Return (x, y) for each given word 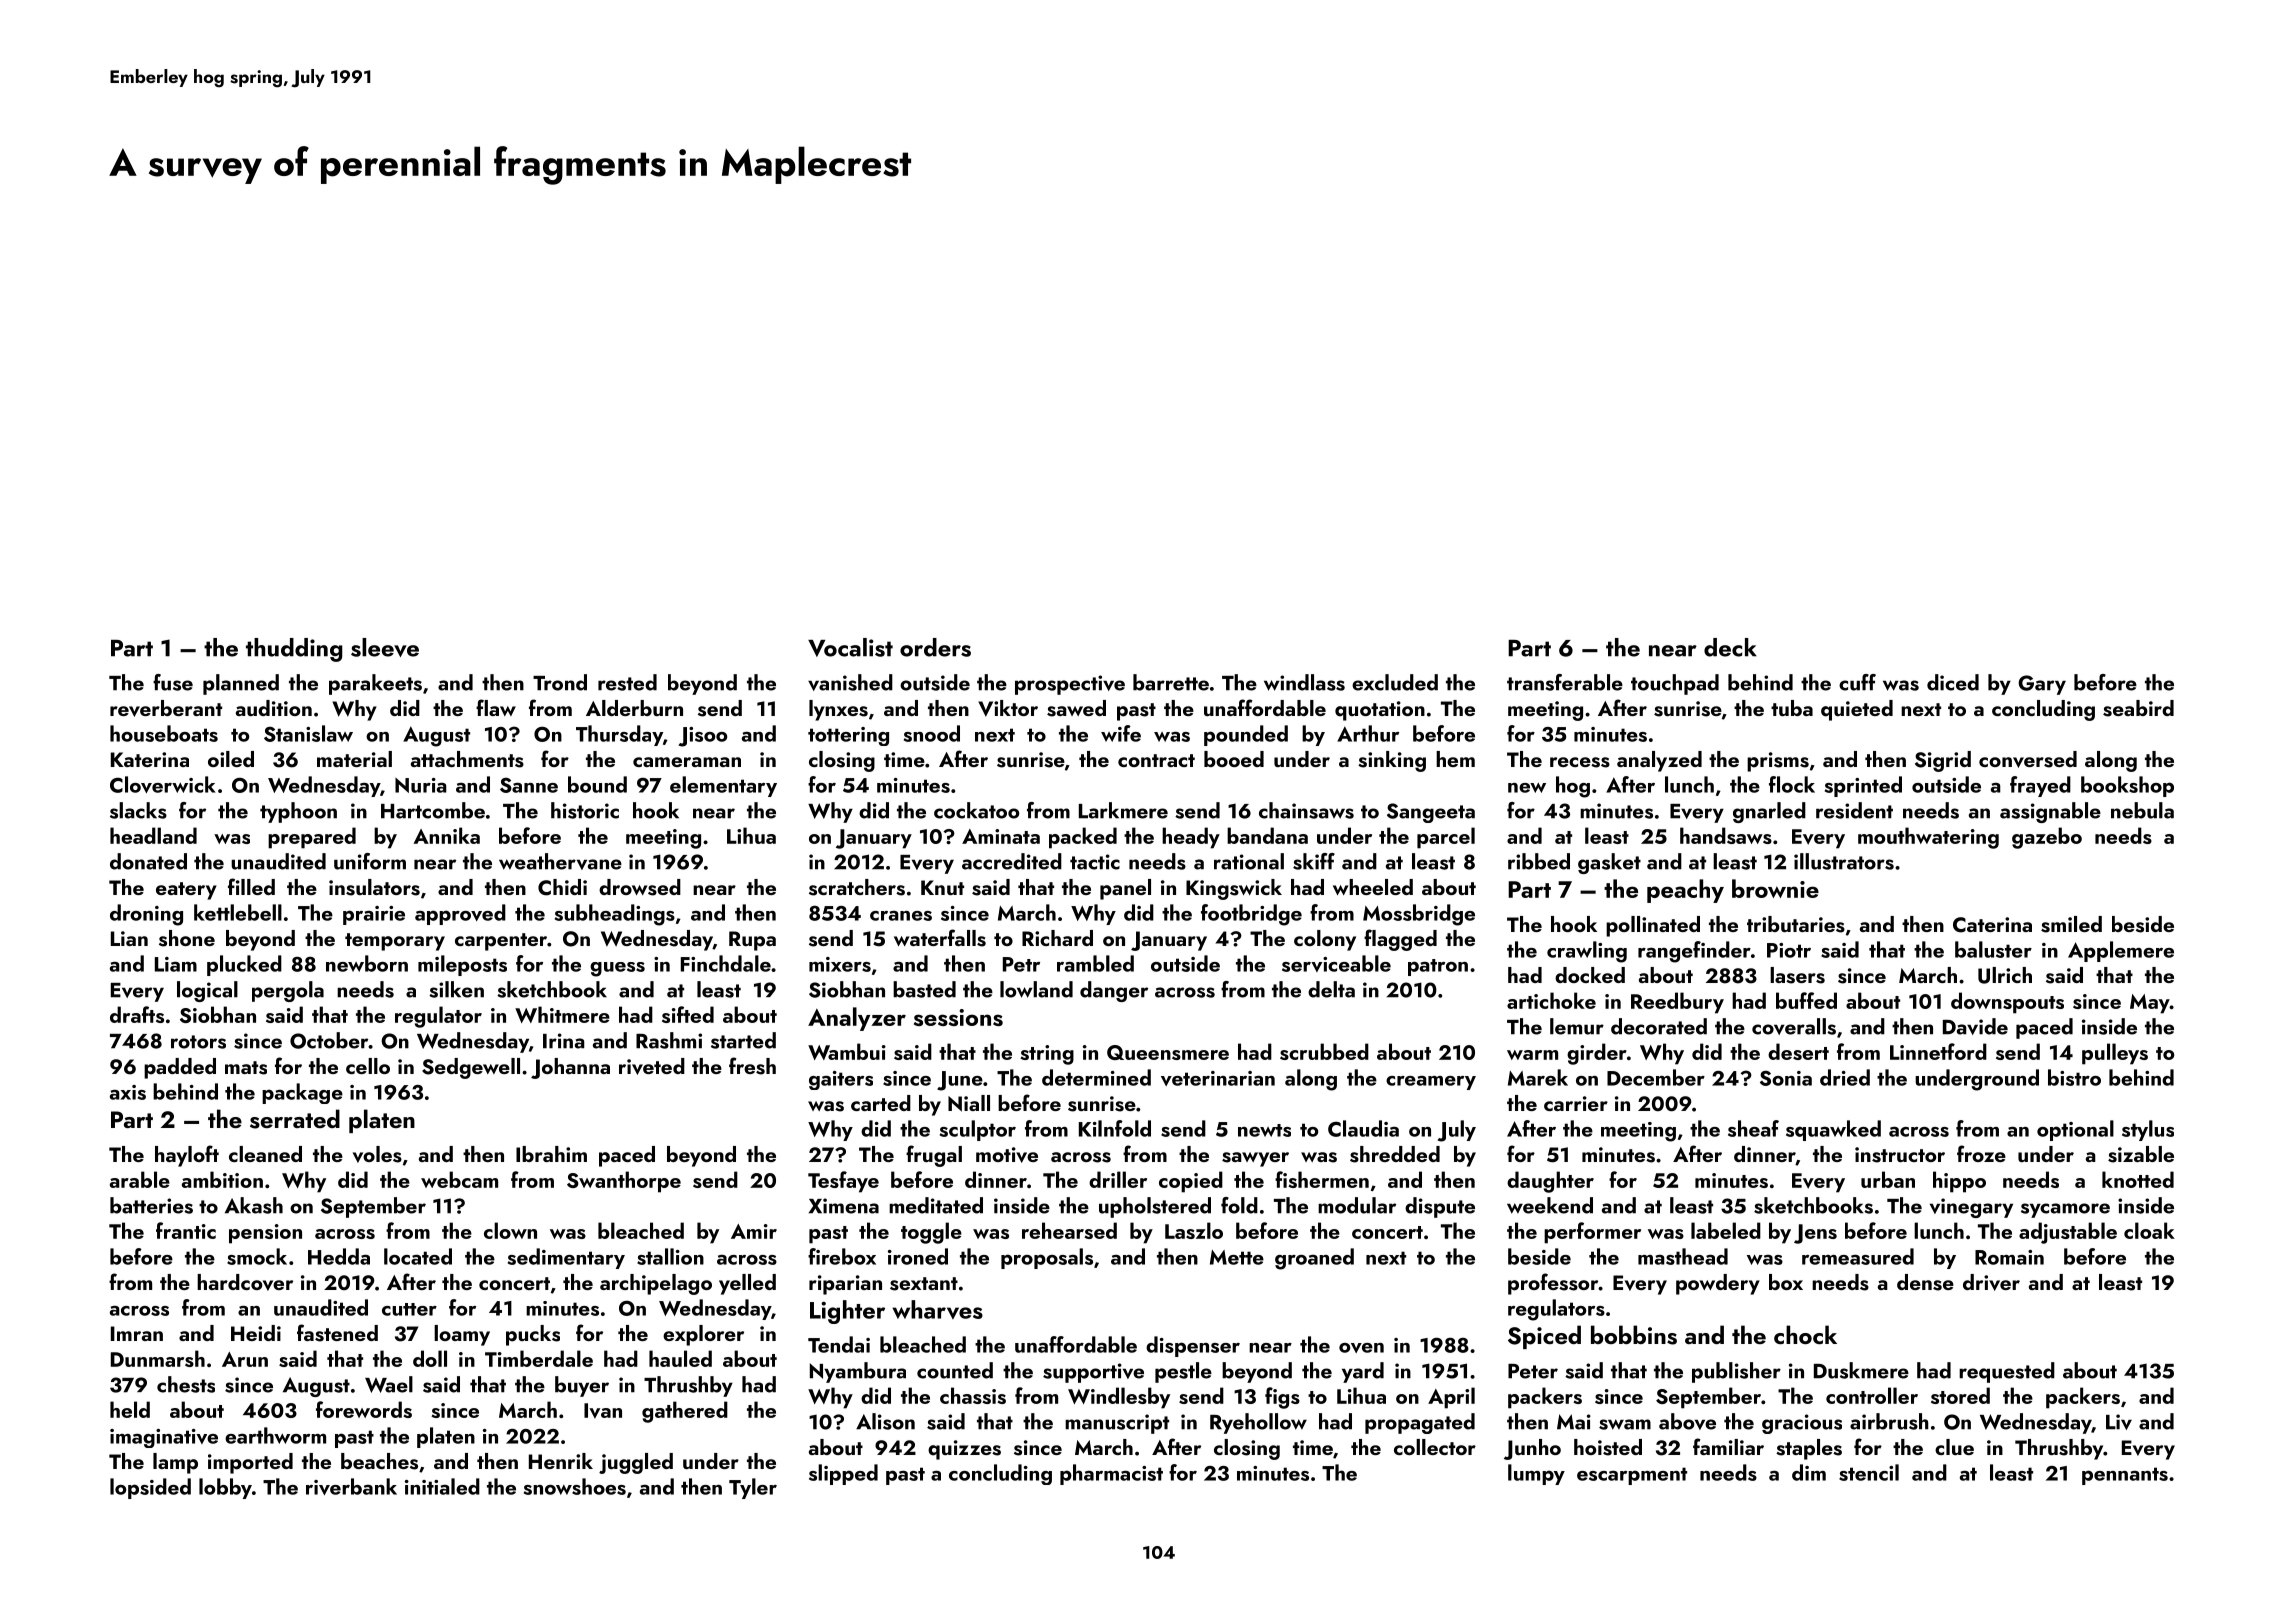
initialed (442, 1486)
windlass (1304, 682)
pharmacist (1111, 1474)
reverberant (166, 708)
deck (1730, 647)
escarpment (1632, 1476)
